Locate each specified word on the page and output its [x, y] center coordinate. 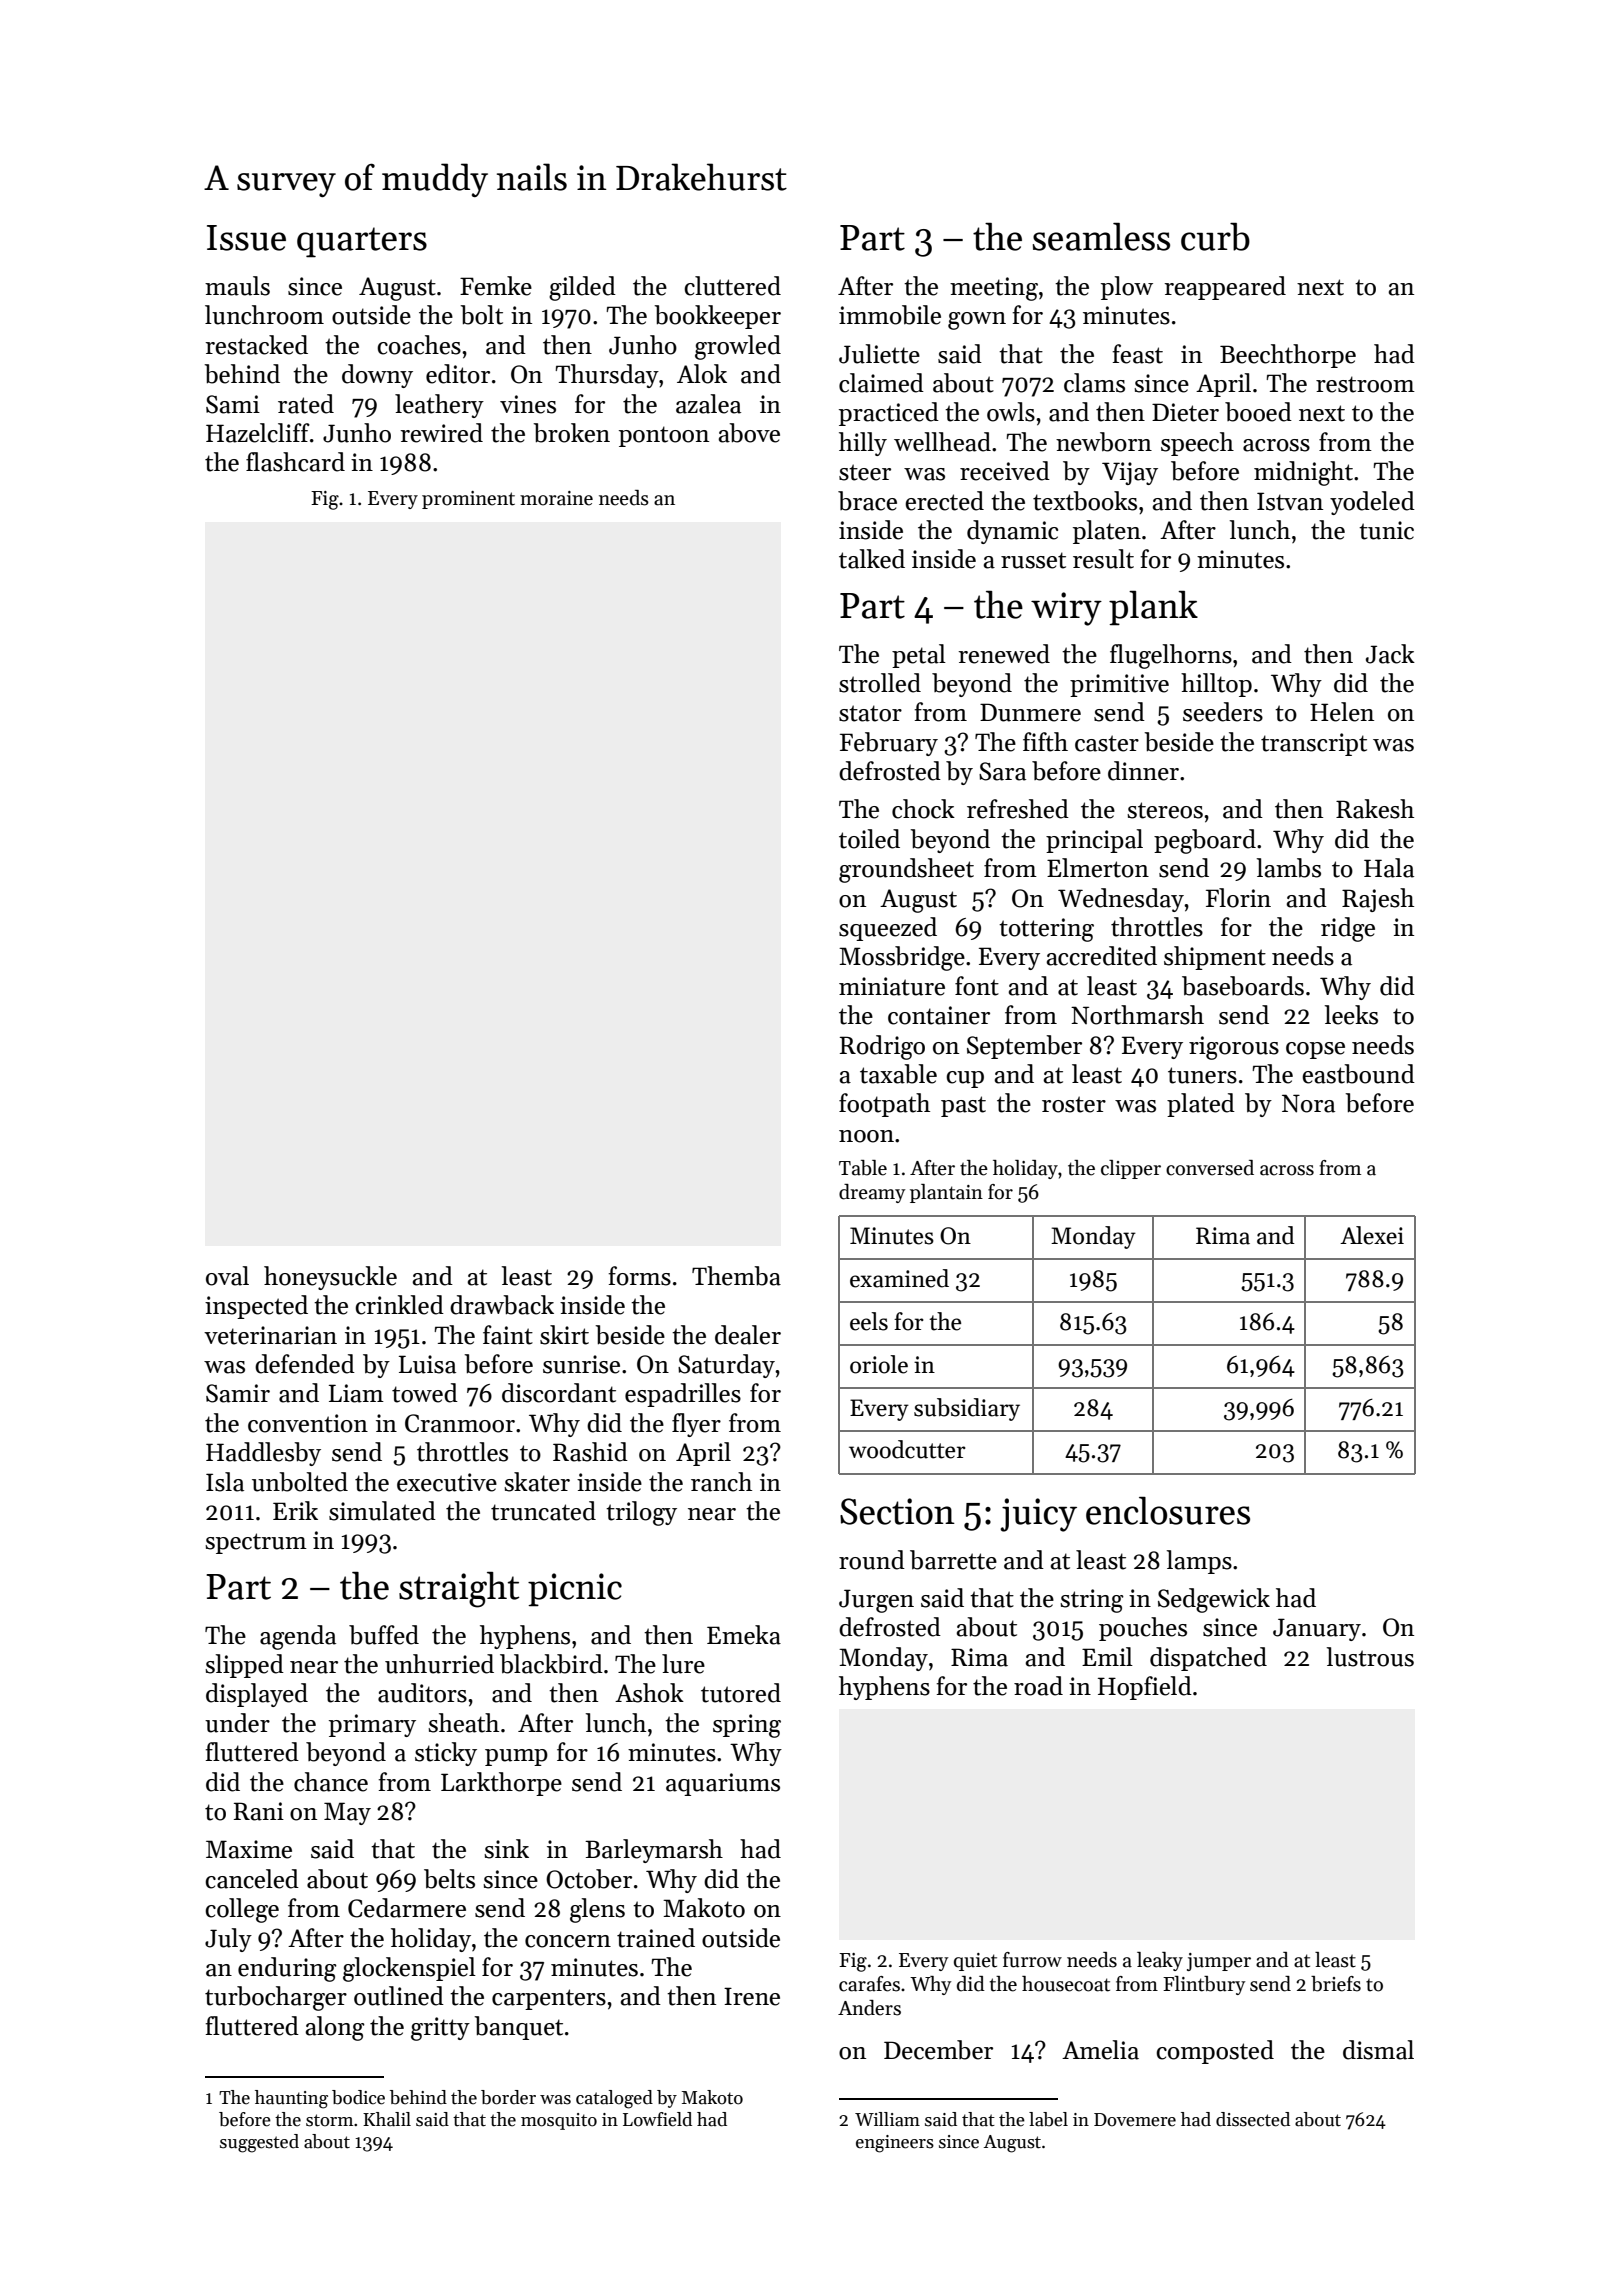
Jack [1390, 654]
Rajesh [1378, 900]
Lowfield [657, 2119]
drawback [502, 1305]
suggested [259, 2143]
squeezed [888, 929]
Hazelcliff [258, 433]
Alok [702, 374]
